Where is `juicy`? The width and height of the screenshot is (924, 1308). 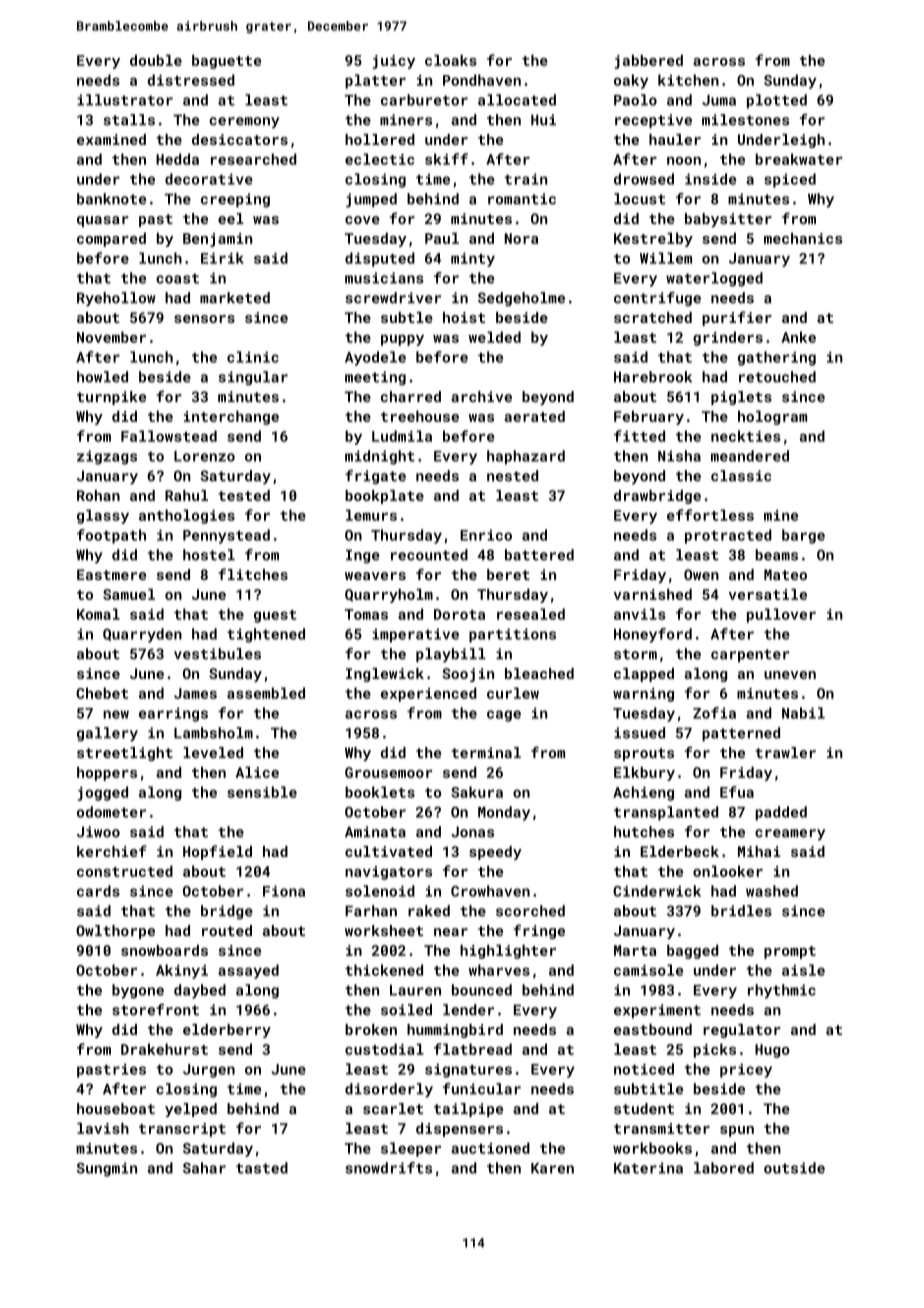 juicy is located at coordinates (394, 62).
